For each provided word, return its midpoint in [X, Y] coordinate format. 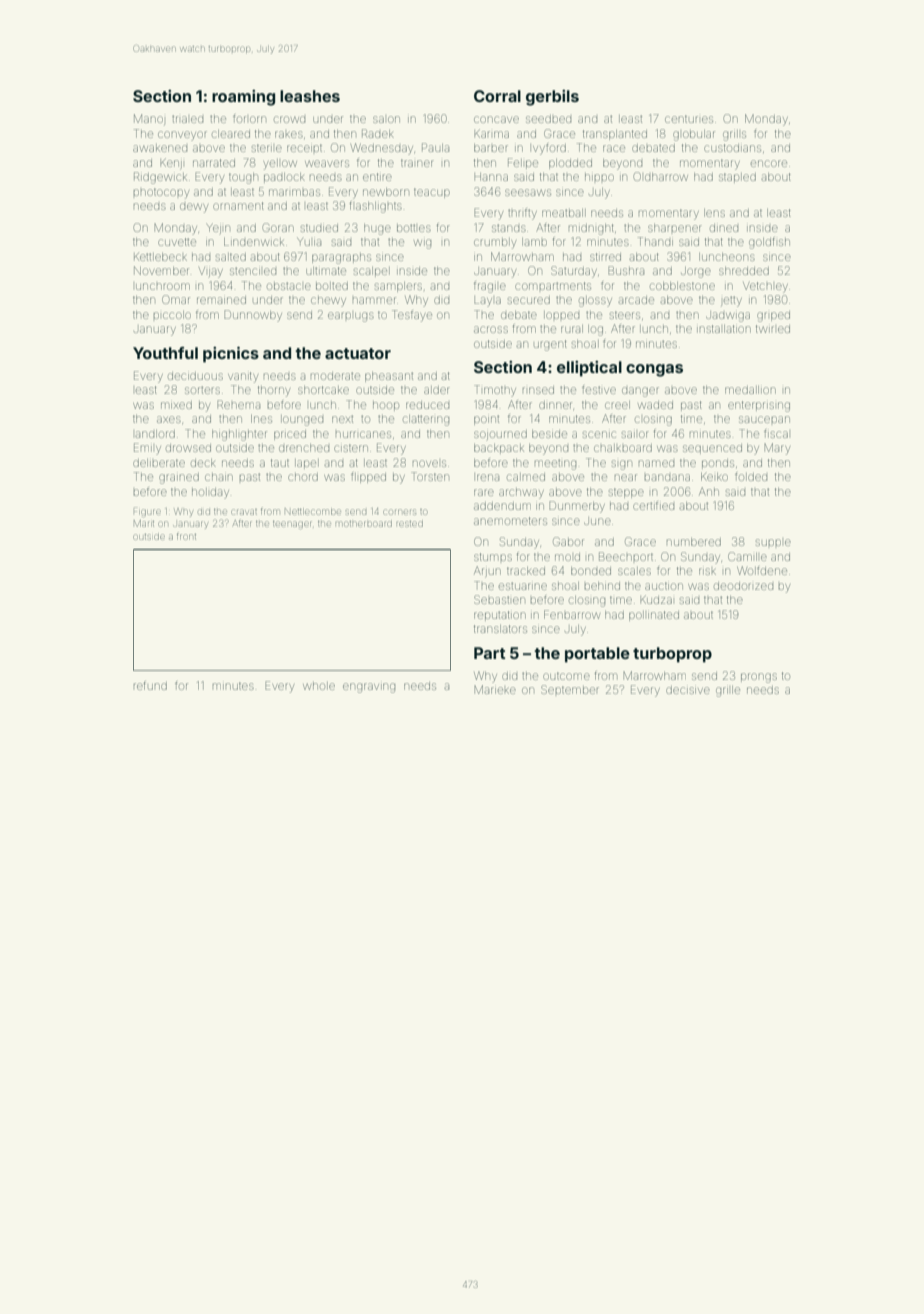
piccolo [172, 315]
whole [319, 686]
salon [386, 119]
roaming [243, 98]
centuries [689, 119]
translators [500, 629]
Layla [487, 302]
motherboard [363, 524]
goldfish [769, 243]
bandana [667, 477]
